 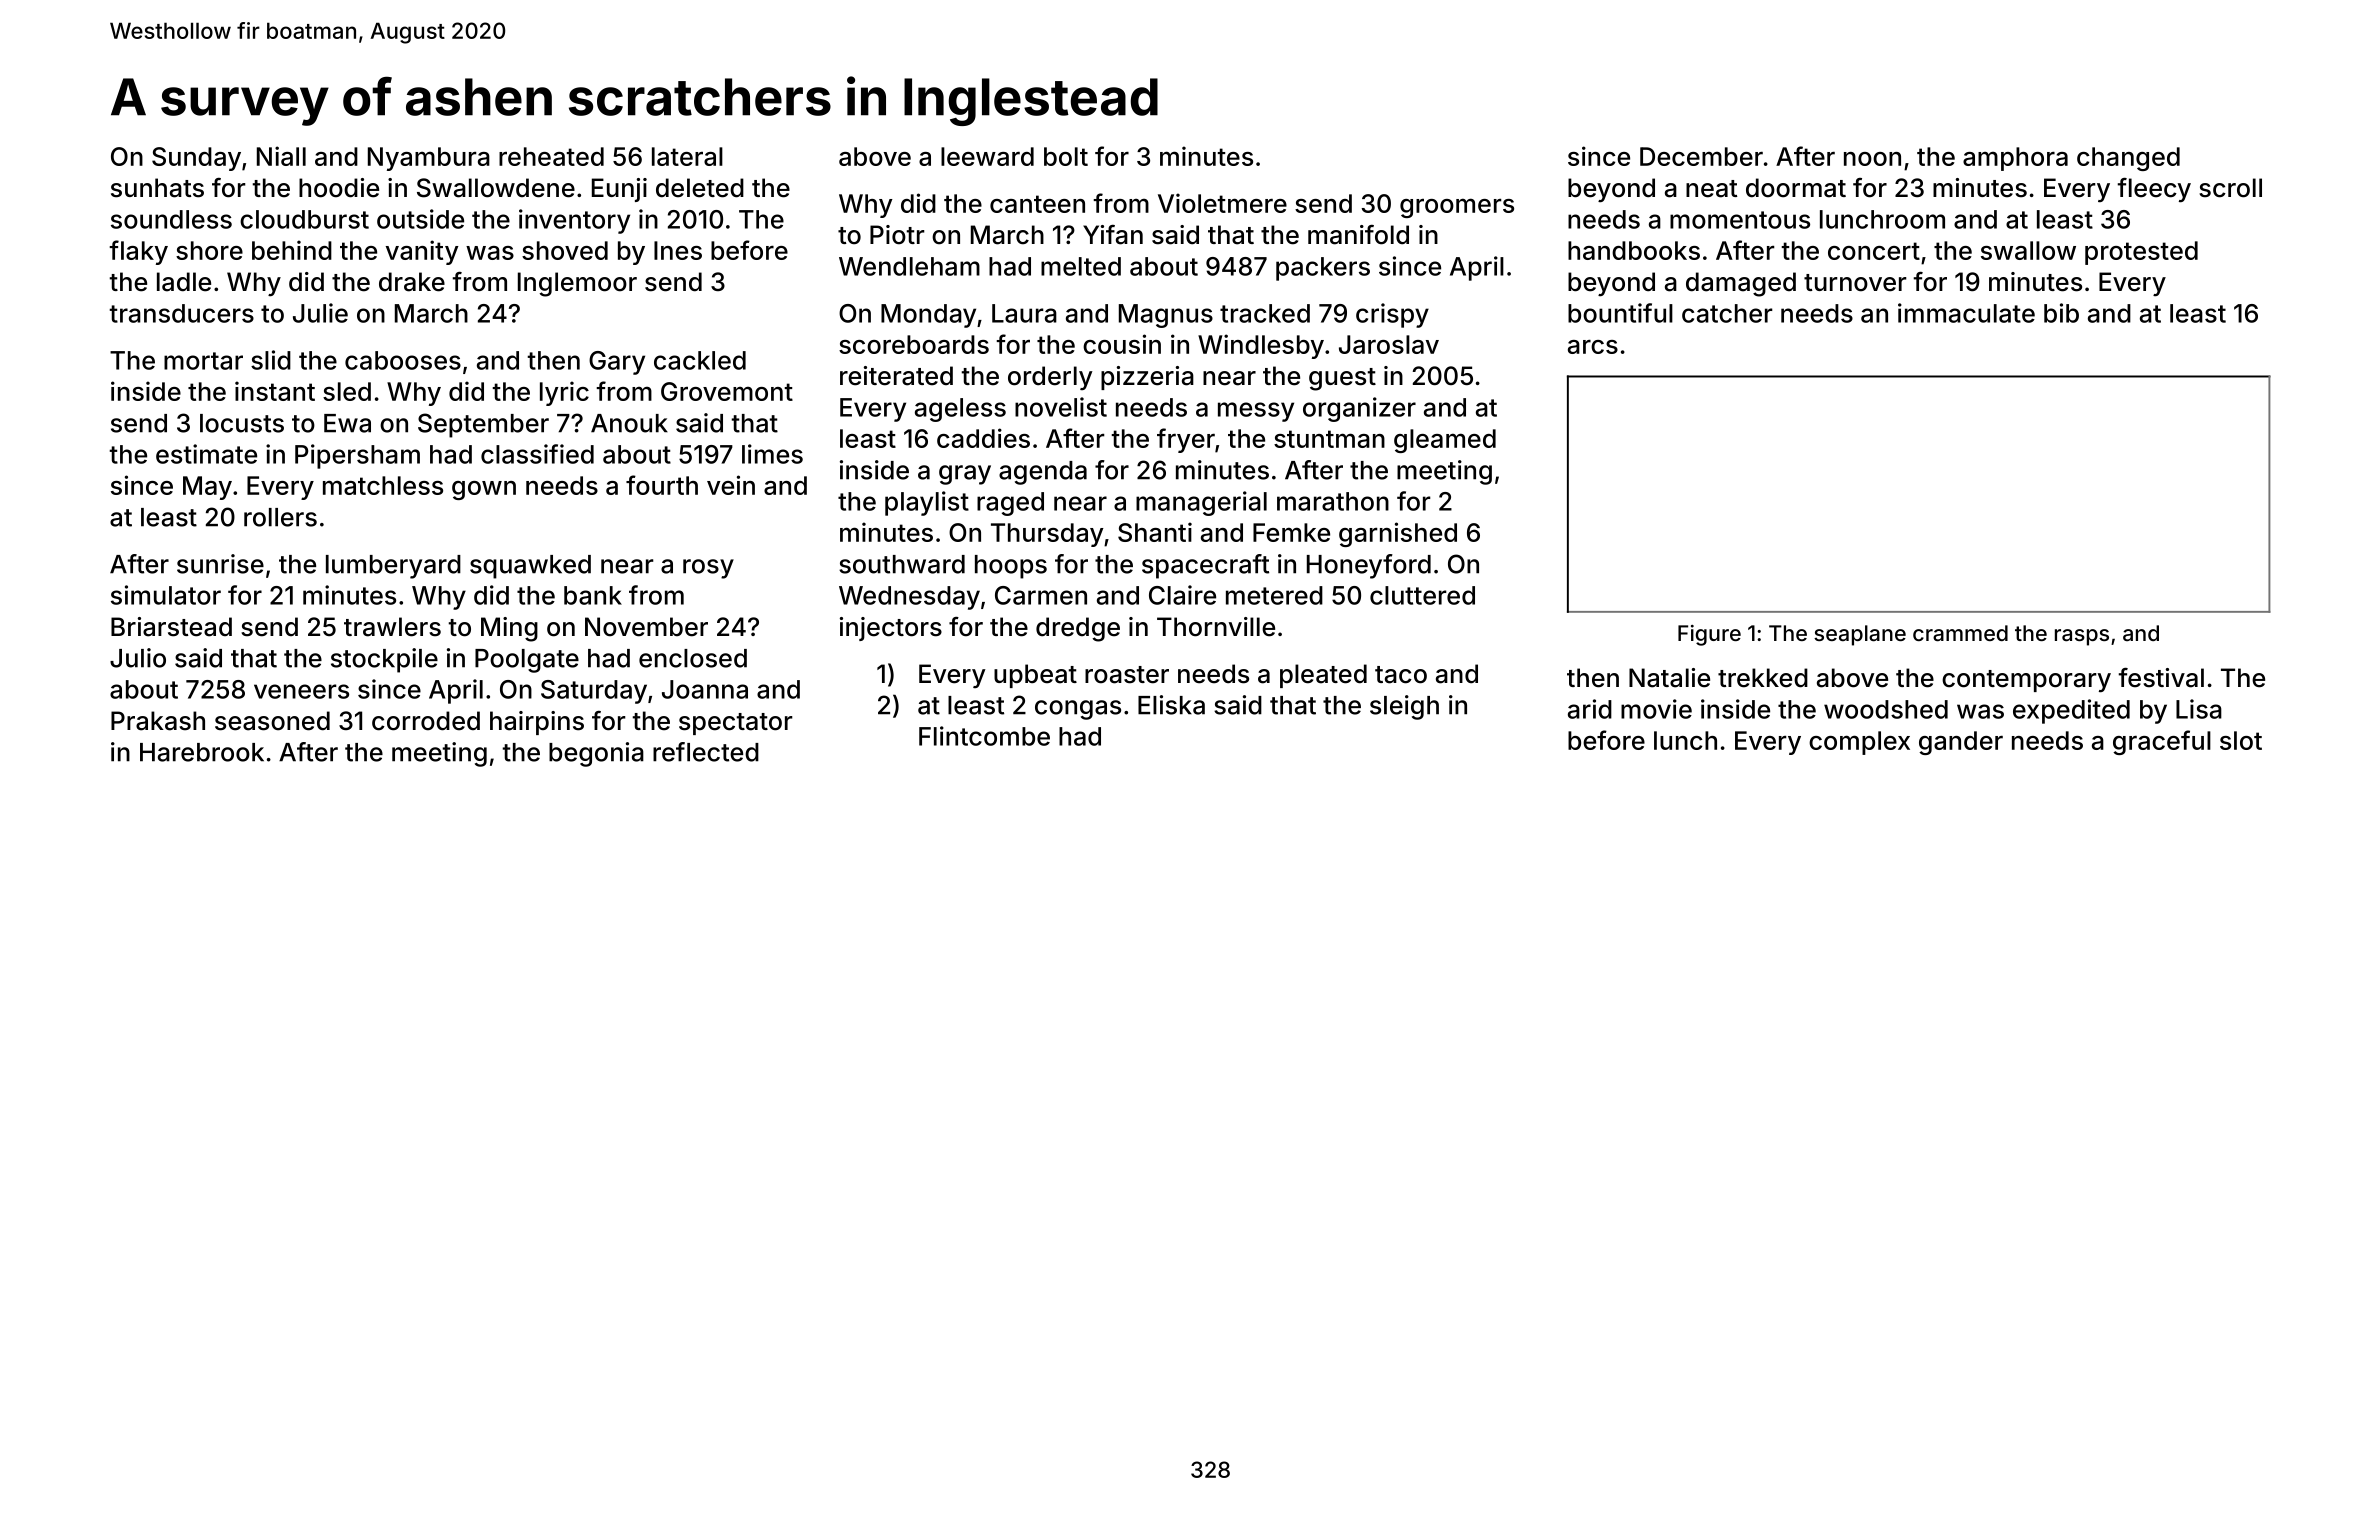 What do you see at coordinates (1445, 441) in the screenshot?
I see `gleamed` at bounding box center [1445, 441].
